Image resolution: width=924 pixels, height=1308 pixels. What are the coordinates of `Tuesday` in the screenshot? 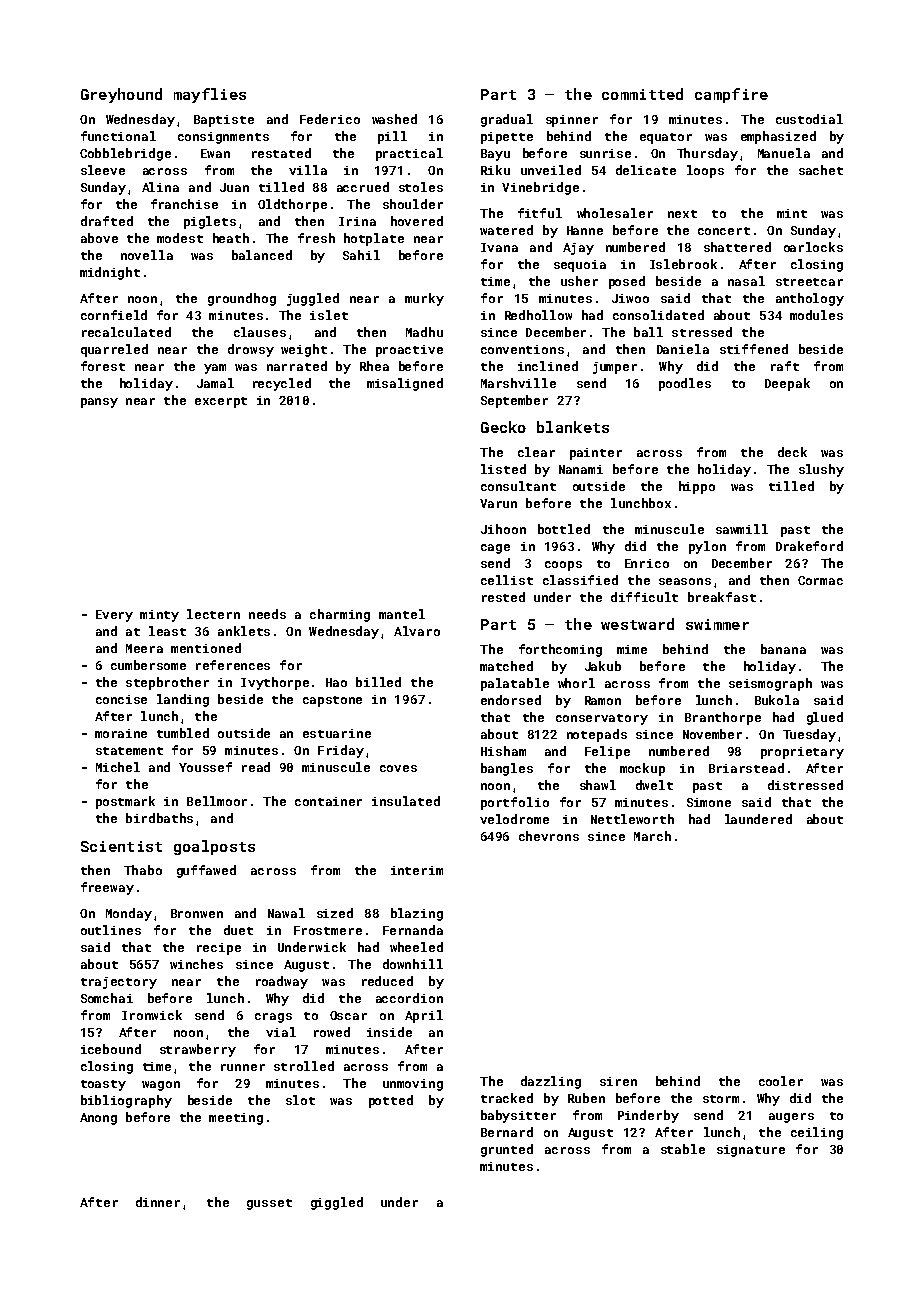 It's located at (809, 735).
